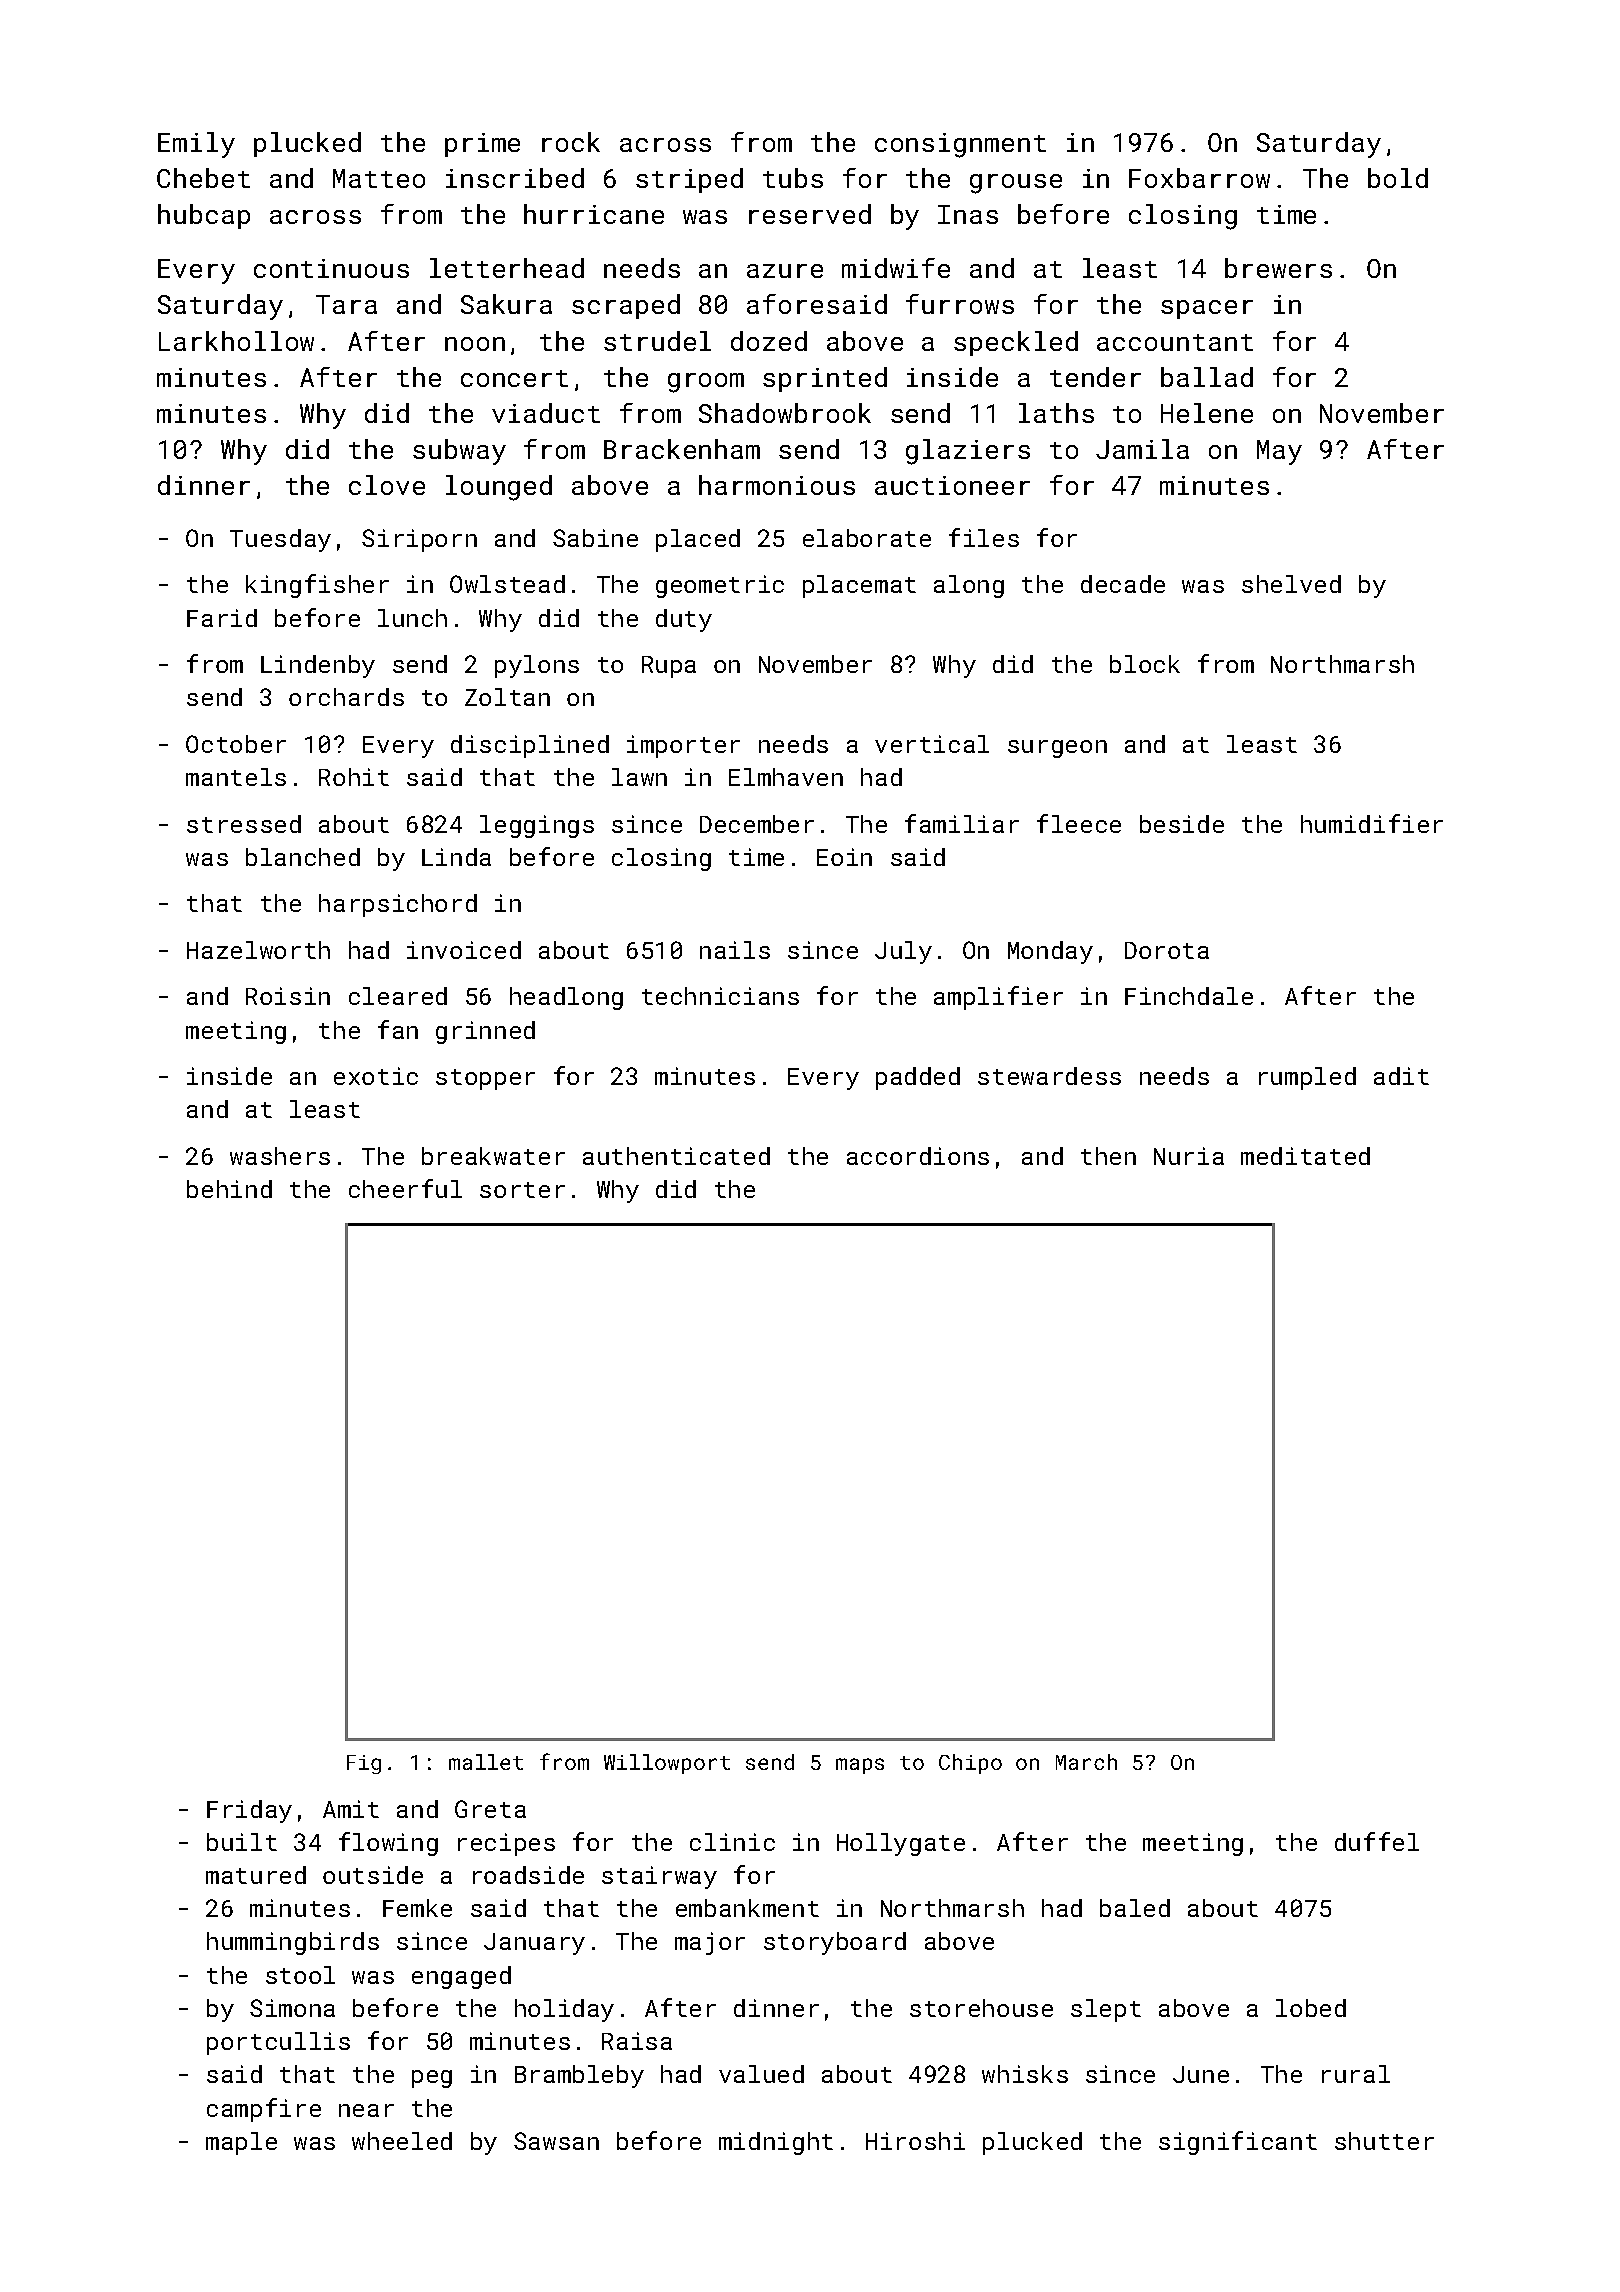 The height and width of the image is (2292, 1620). I want to click on brewers, so click(1278, 268).
